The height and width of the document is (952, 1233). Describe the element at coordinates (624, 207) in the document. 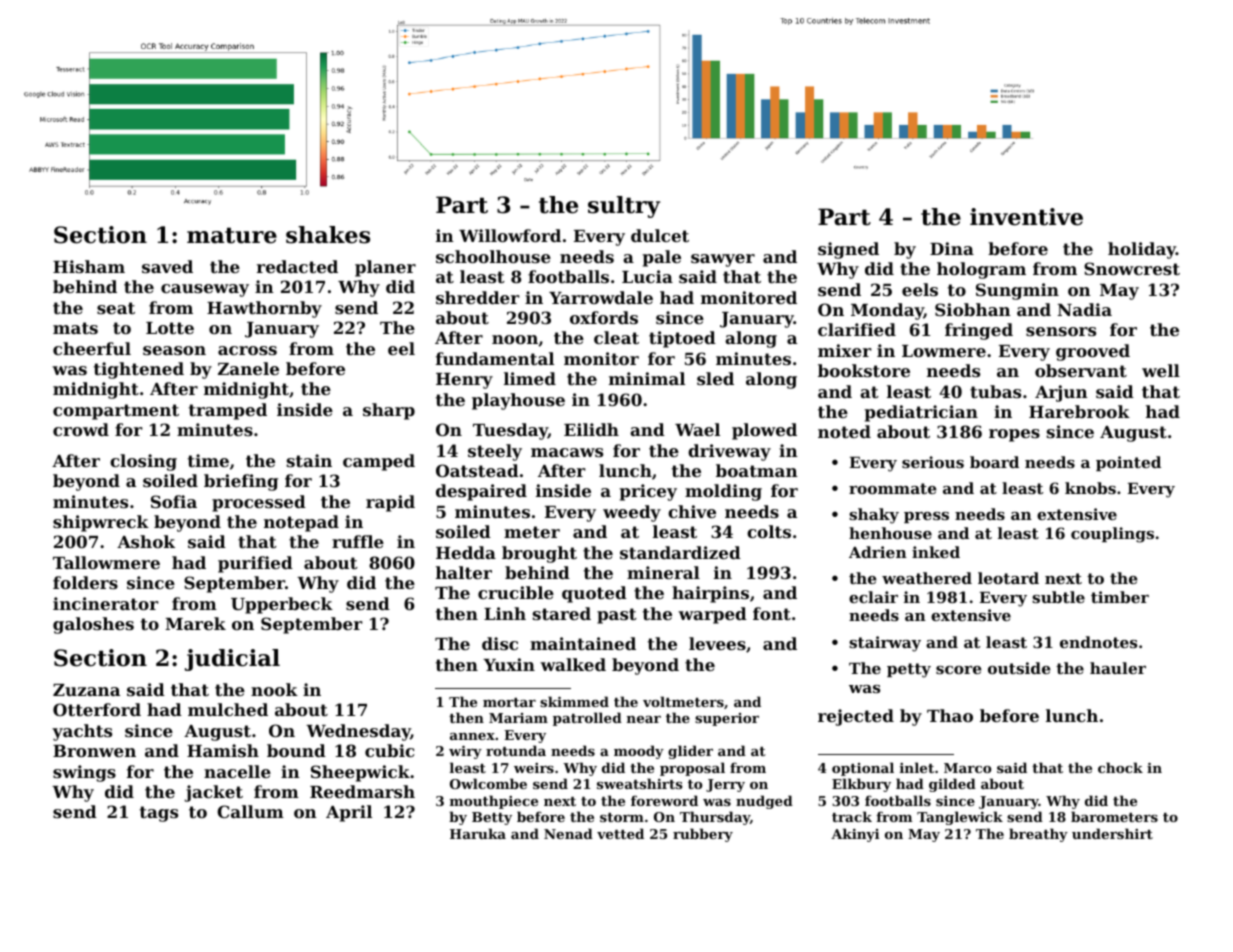

I see `sultry` at that location.
